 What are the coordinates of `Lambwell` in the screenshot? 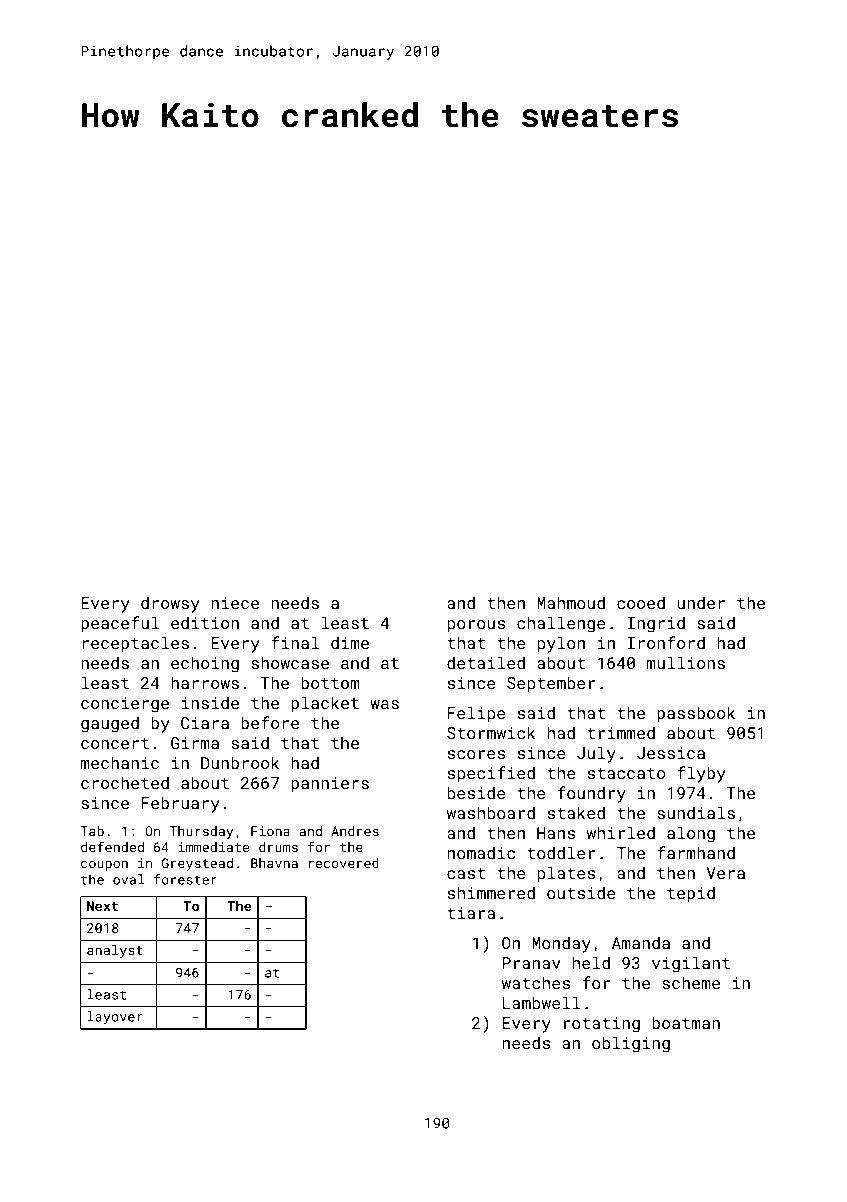 It's located at (542, 1002).
